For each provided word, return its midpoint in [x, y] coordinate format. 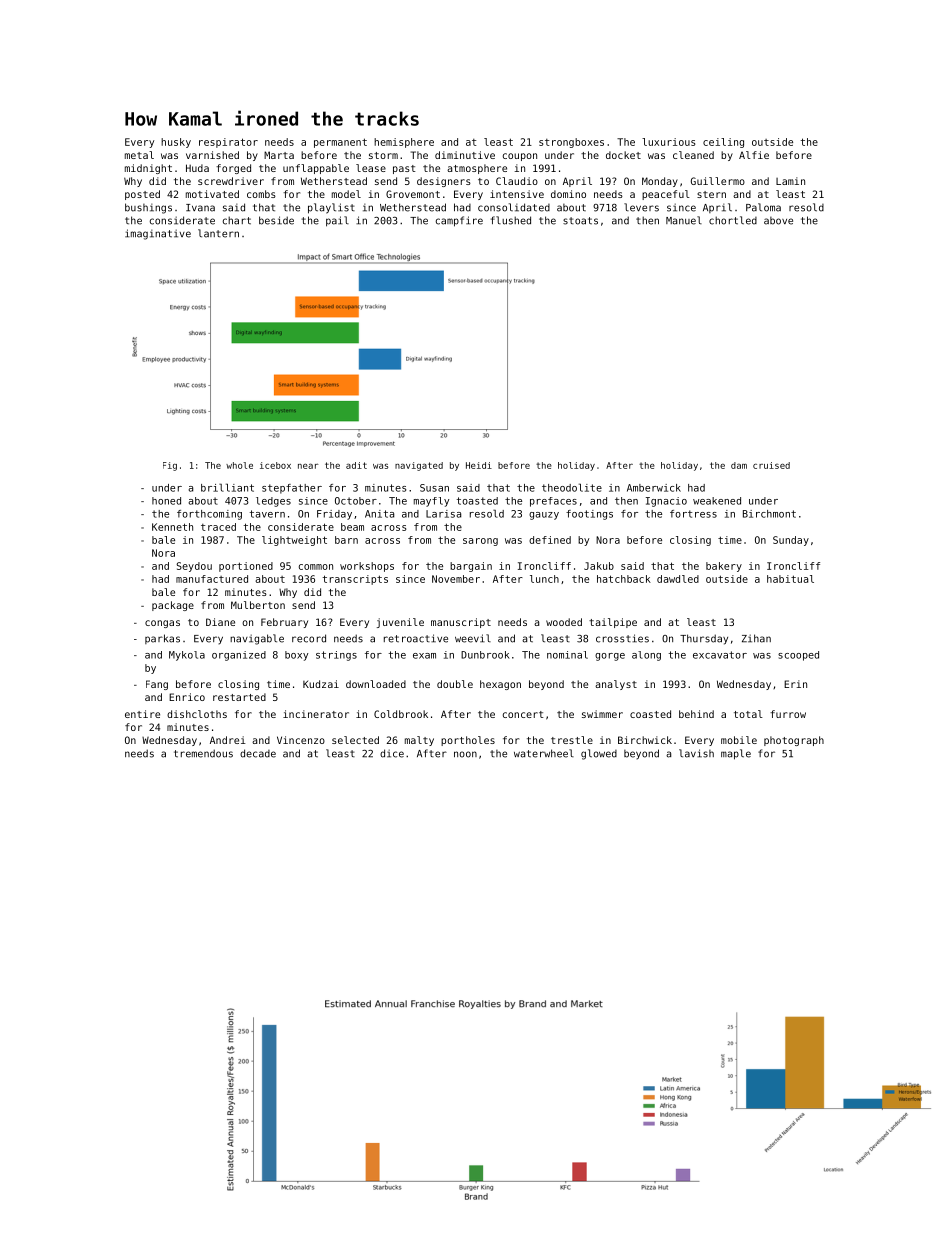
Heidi [479, 465]
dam [739, 465]
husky [176, 143]
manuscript [461, 623]
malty [419, 741]
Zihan [756, 638]
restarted [239, 697]
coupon [520, 157]
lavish [696, 753]
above [778, 221]
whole [239, 465]
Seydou [194, 567]
